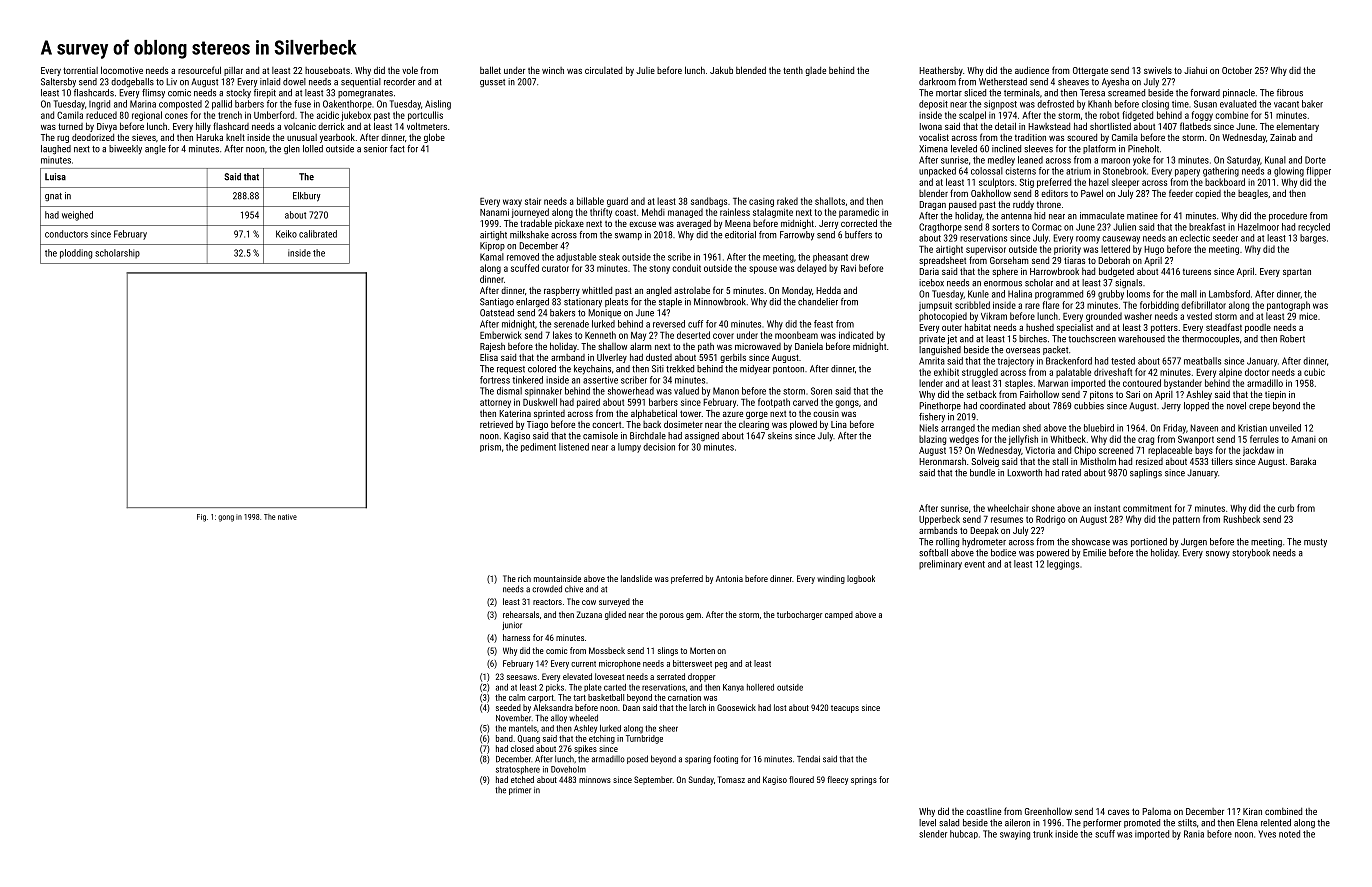  Describe the element at coordinates (1251, 553) in the document. I see `storybook` at that location.
